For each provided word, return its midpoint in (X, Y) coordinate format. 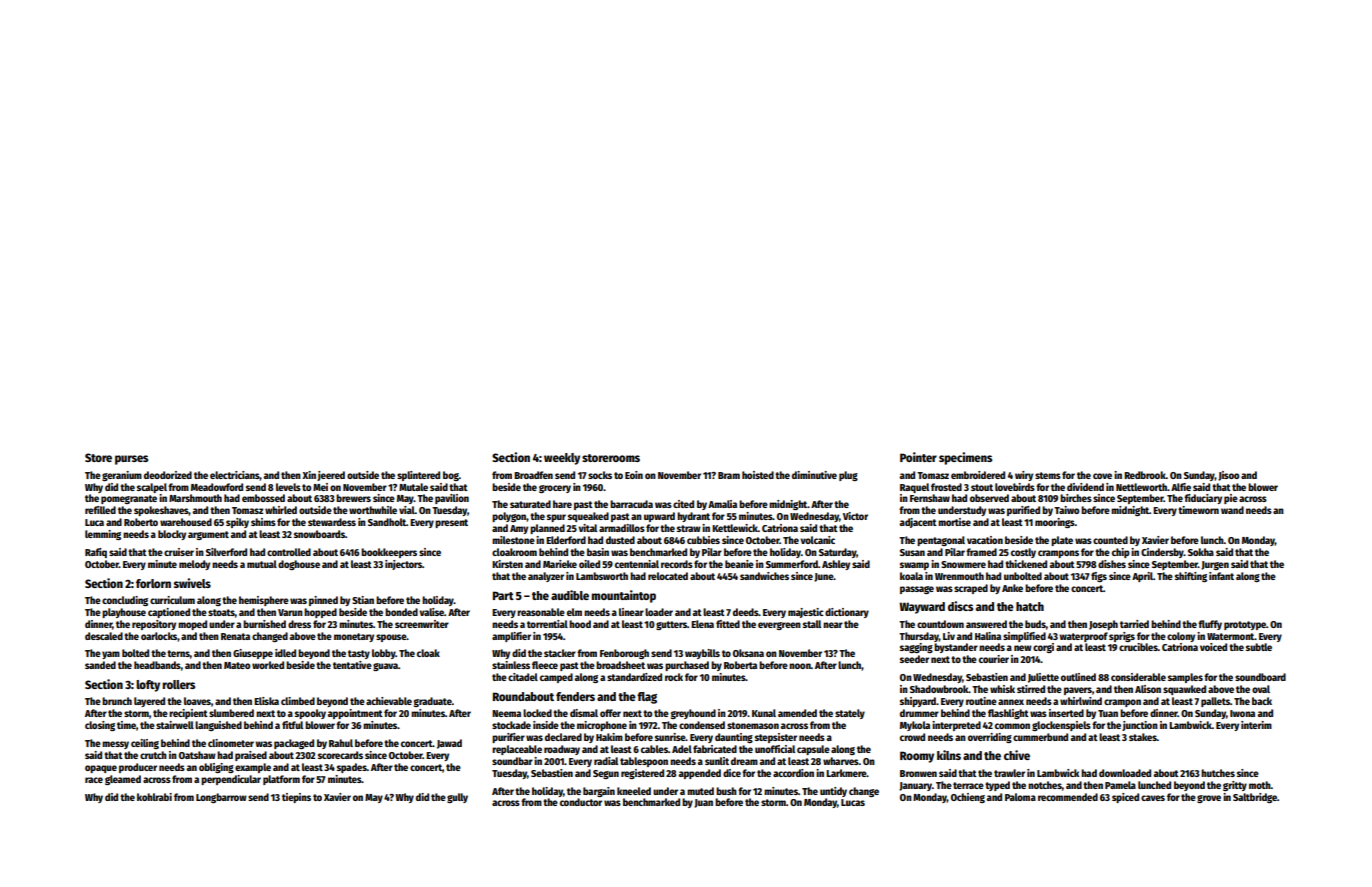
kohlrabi (154, 797)
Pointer (918, 457)
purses (131, 460)
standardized (634, 677)
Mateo (237, 665)
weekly (562, 459)
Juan (703, 803)
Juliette (1043, 678)
